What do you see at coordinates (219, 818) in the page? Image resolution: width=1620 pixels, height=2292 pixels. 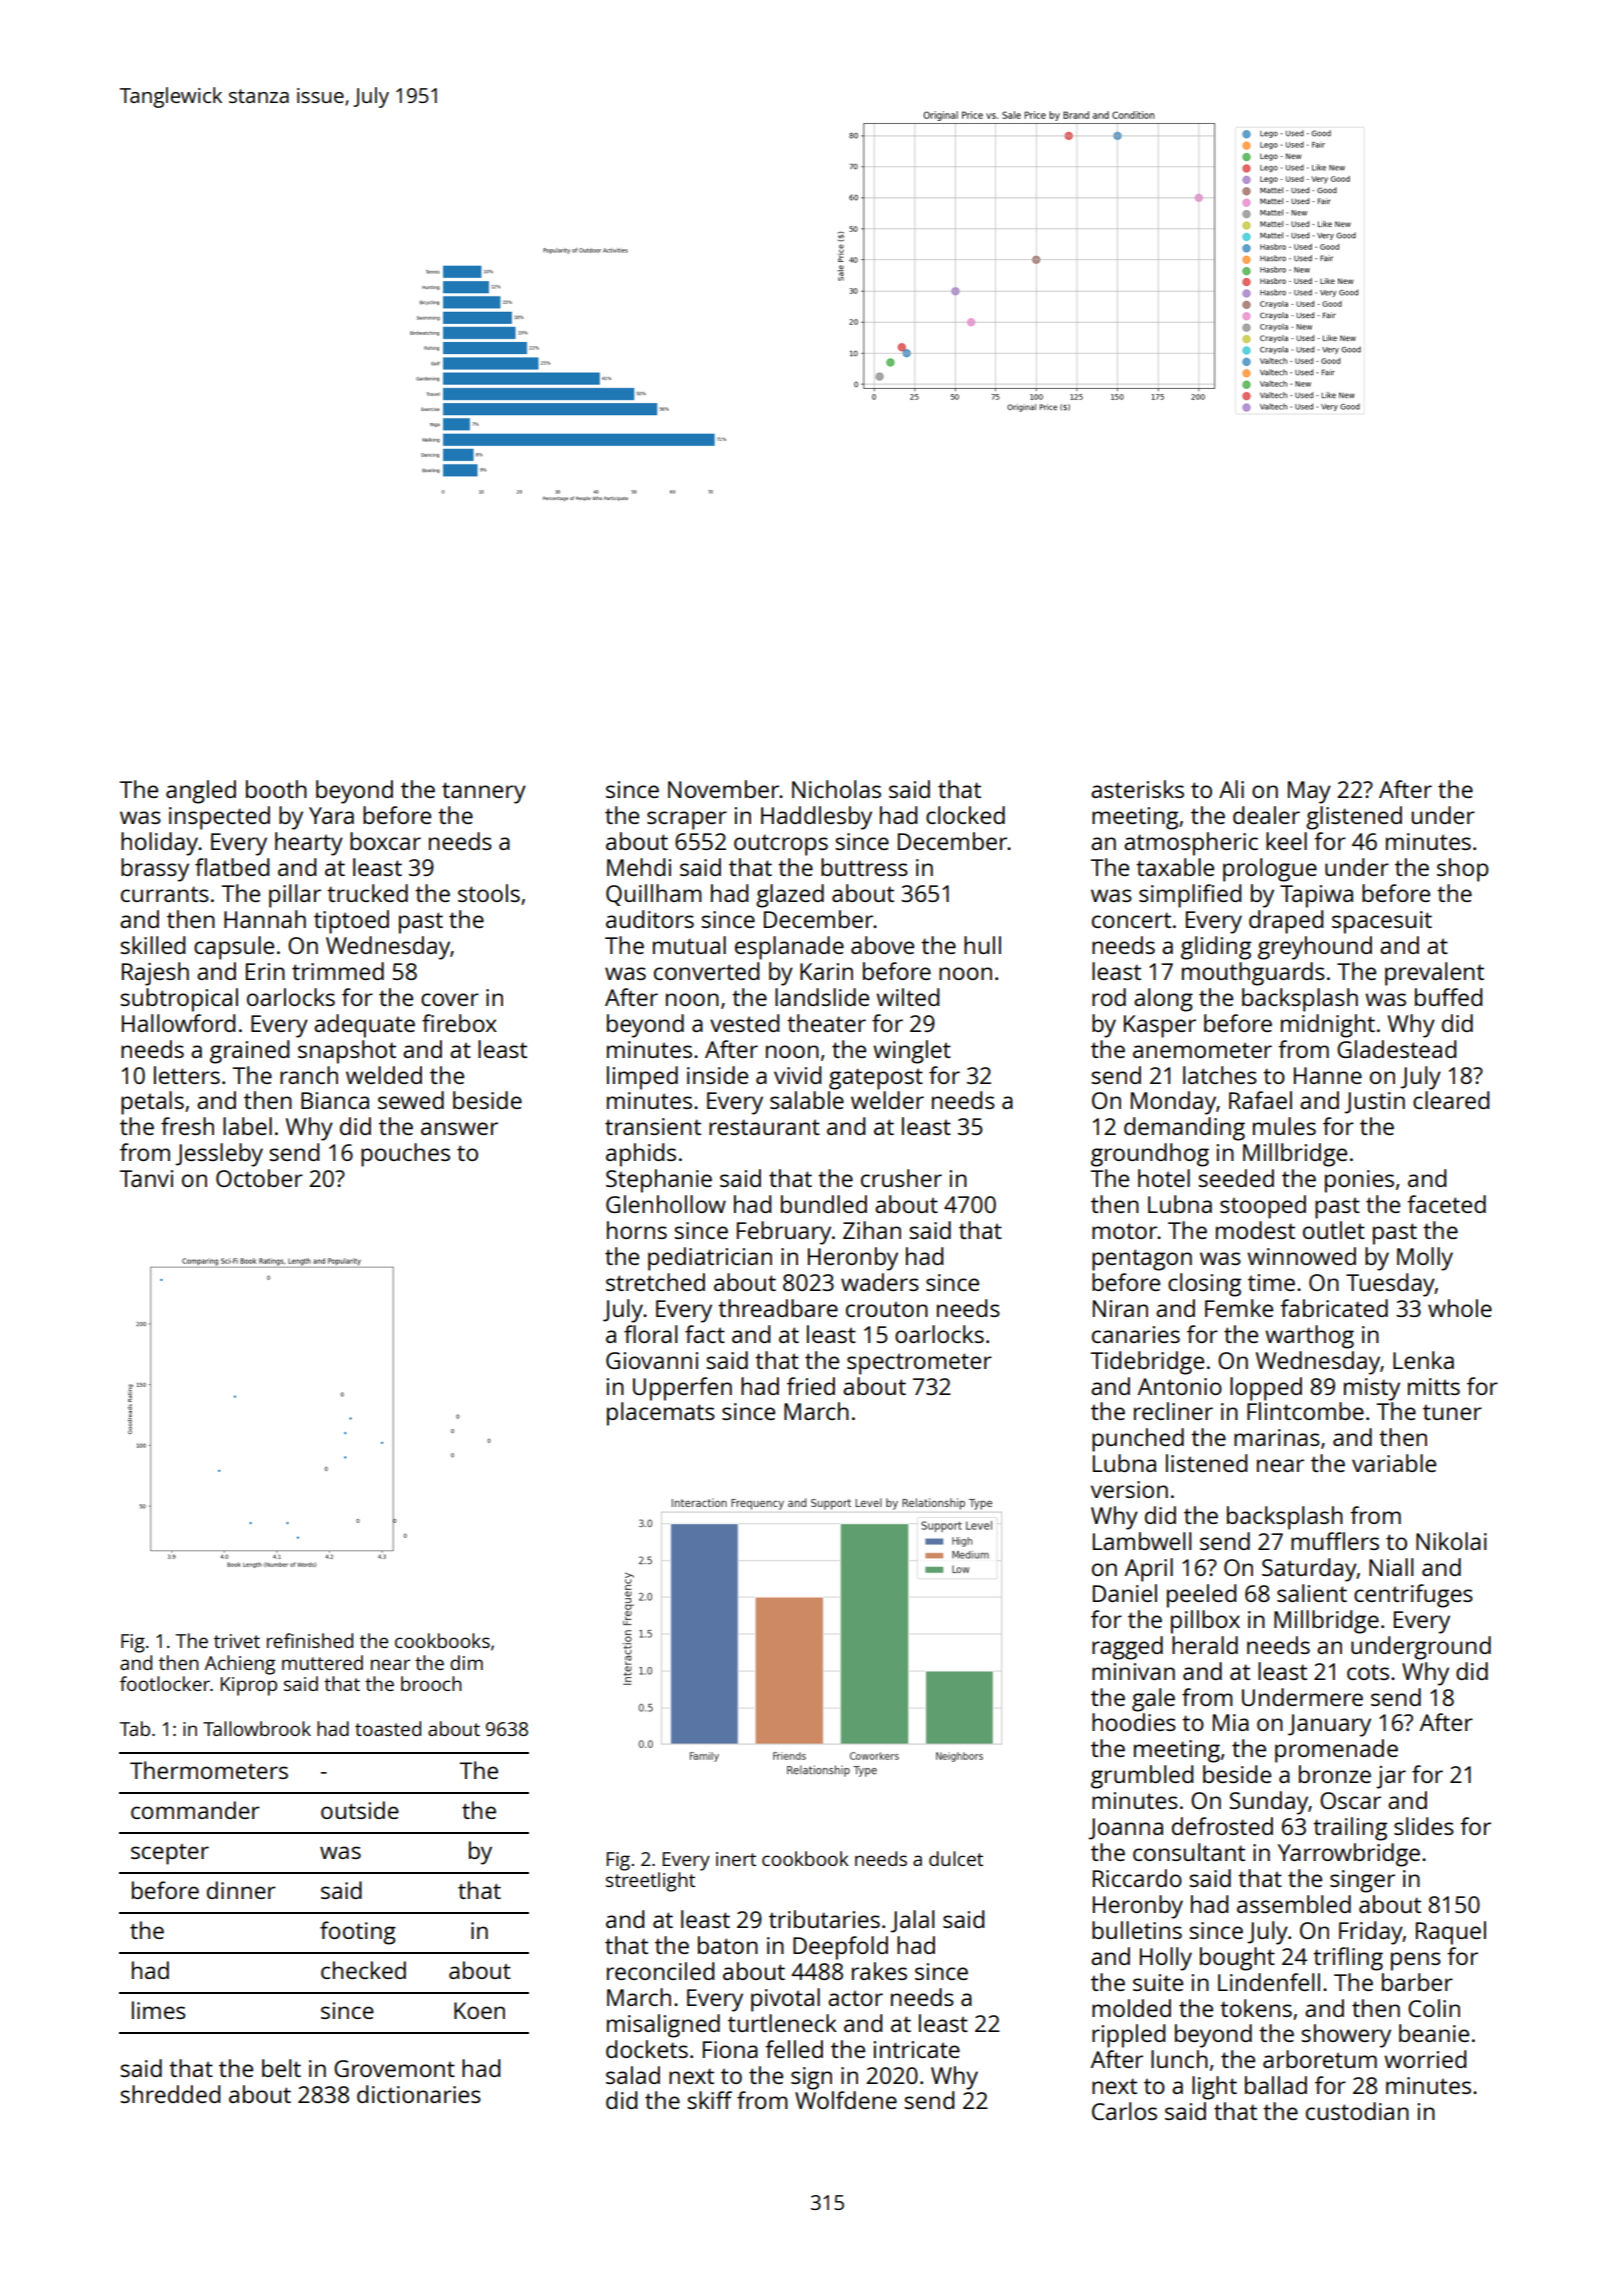 I see `inspected` at bounding box center [219, 818].
